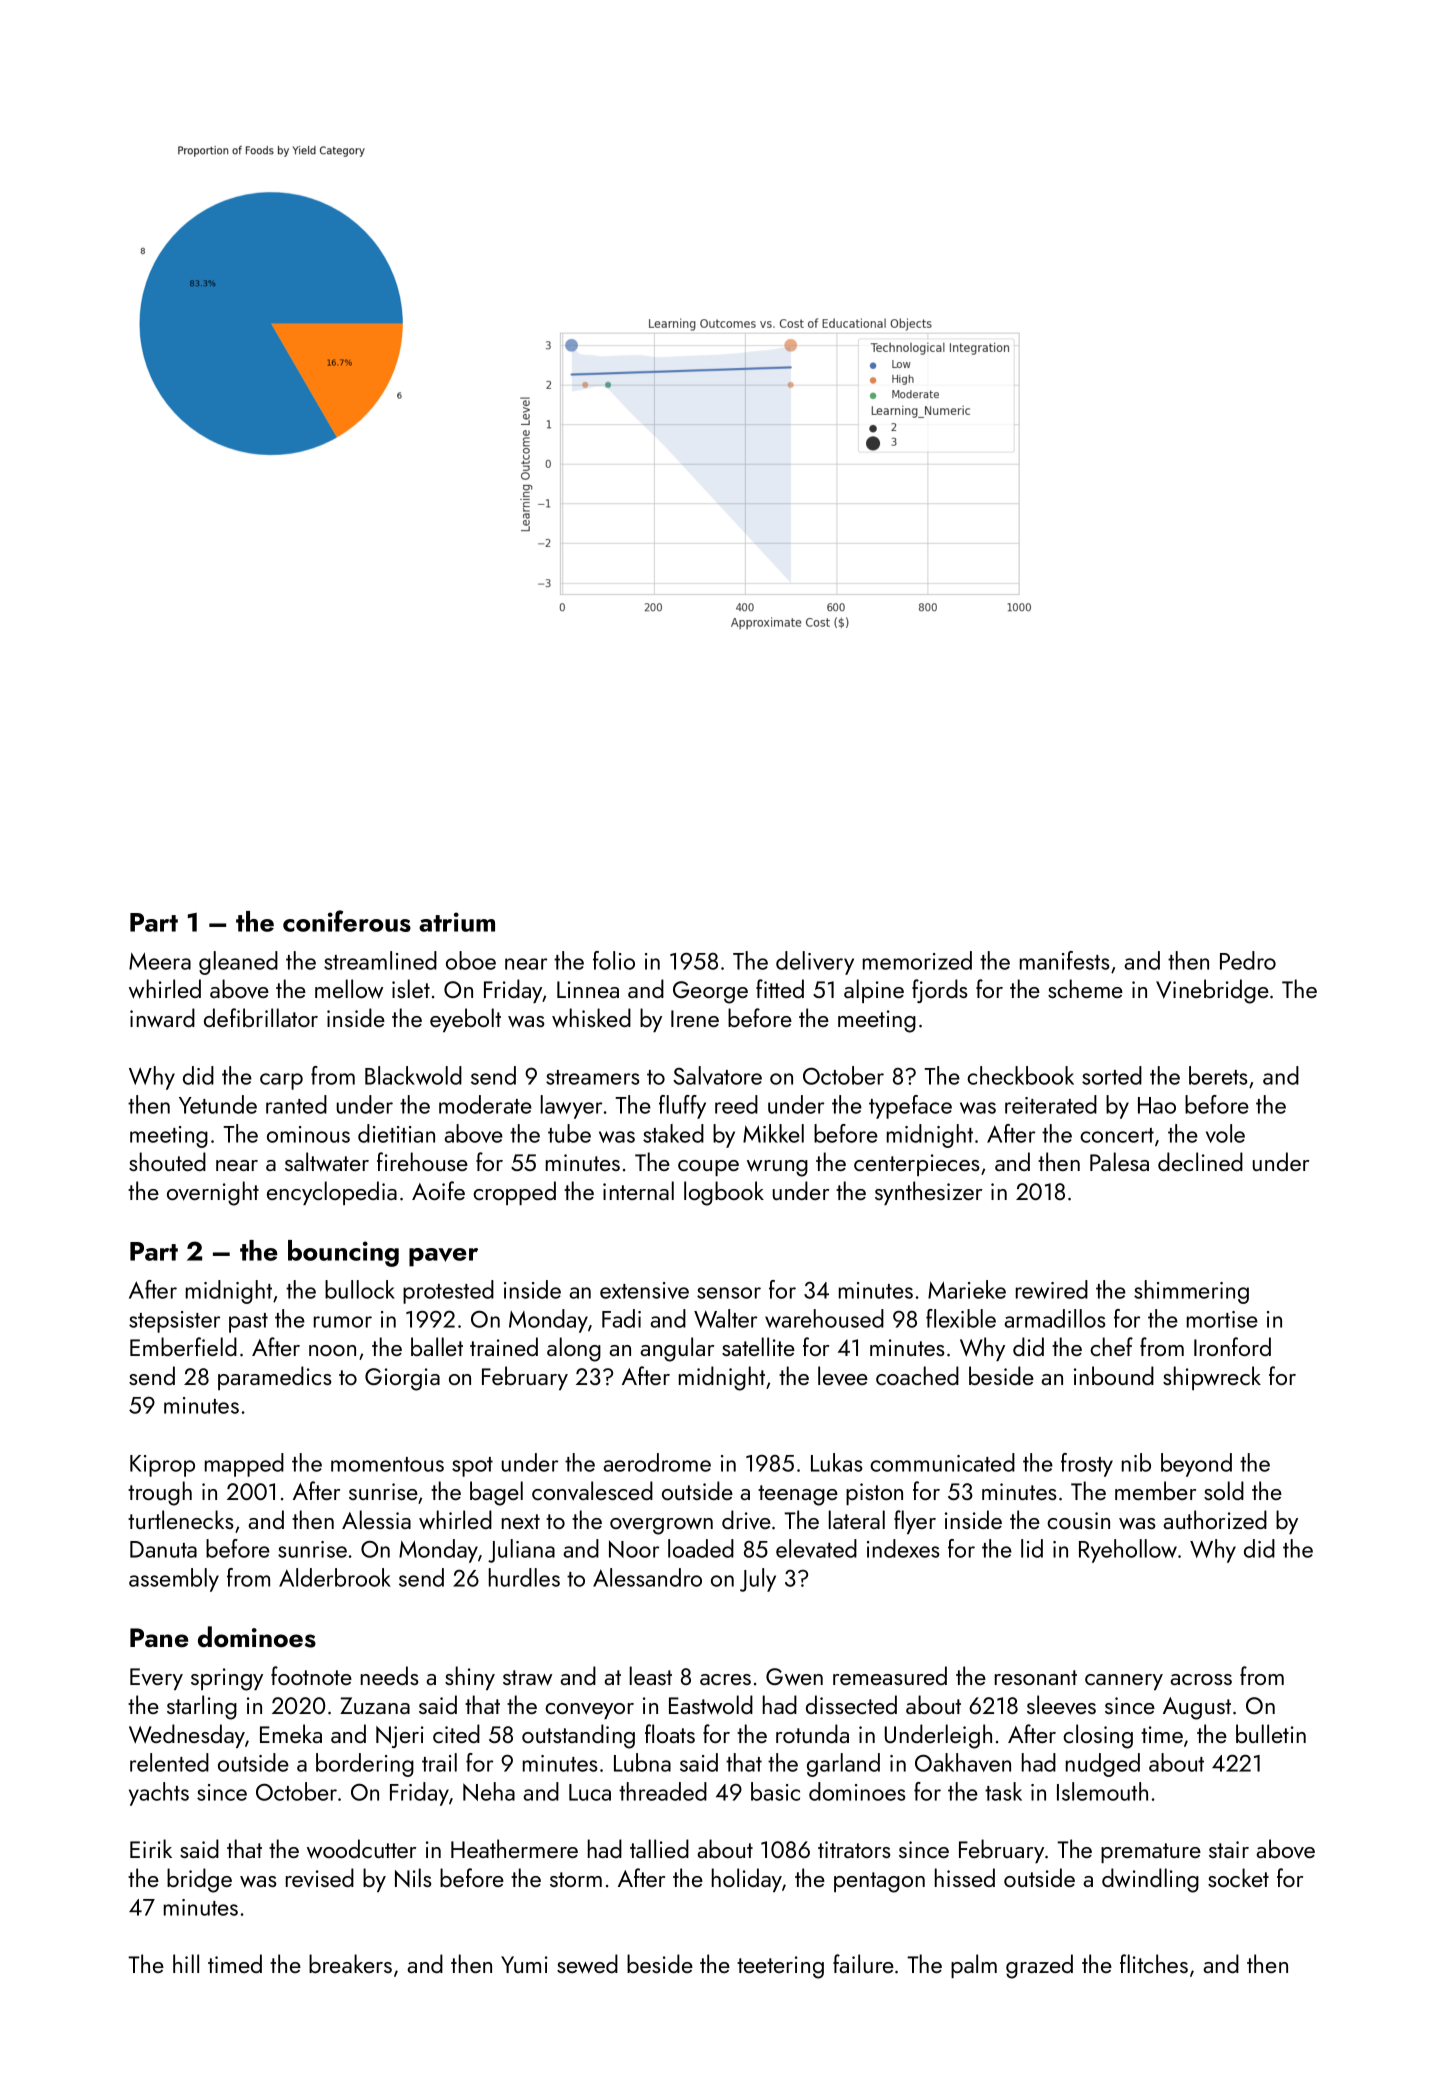 This document has width=1450, height=2100. I want to click on coniferous, so click(347, 921).
